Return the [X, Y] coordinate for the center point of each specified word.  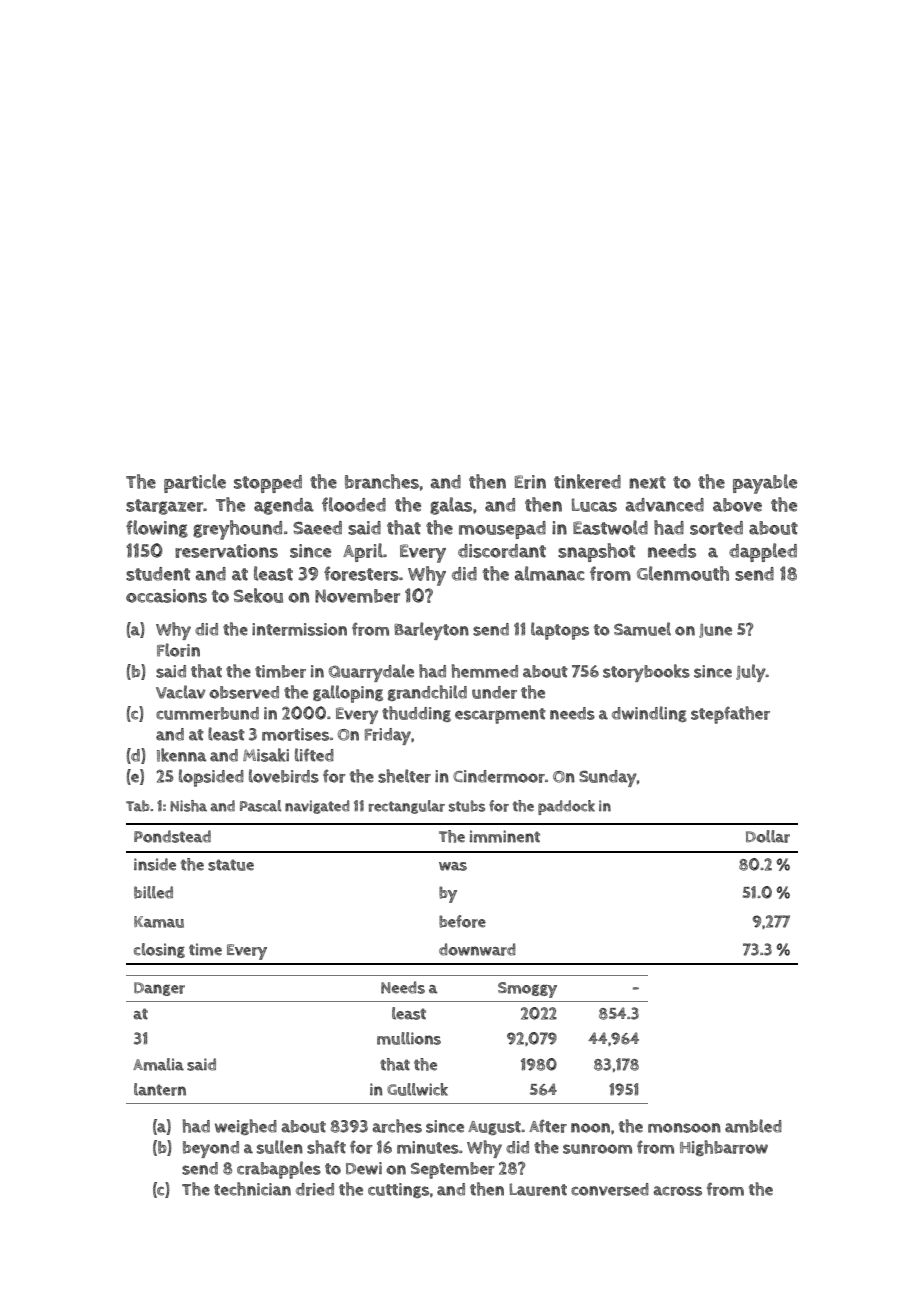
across [677, 1191]
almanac [550, 573]
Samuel [642, 629]
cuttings [398, 1190]
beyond [211, 1149]
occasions [166, 596]
